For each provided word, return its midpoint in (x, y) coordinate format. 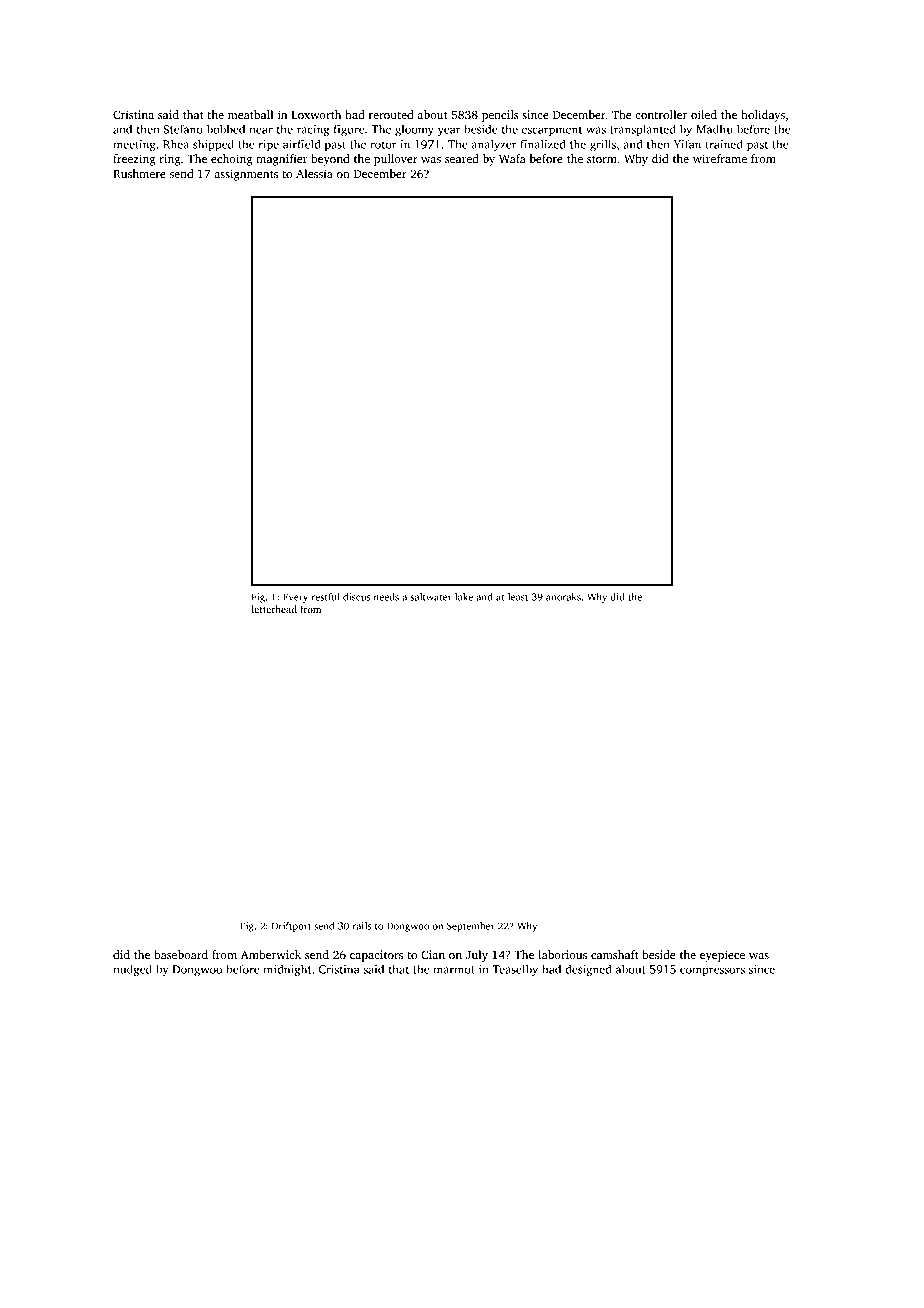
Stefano (183, 129)
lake (464, 597)
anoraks (563, 597)
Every (295, 598)
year (449, 131)
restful (326, 597)
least (518, 597)
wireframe (720, 158)
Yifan (687, 144)
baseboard (181, 954)
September (471, 927)
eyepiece (722, 956)
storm (602, 159)
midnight (287, 970)
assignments (246, 175)
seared (462, 158)
